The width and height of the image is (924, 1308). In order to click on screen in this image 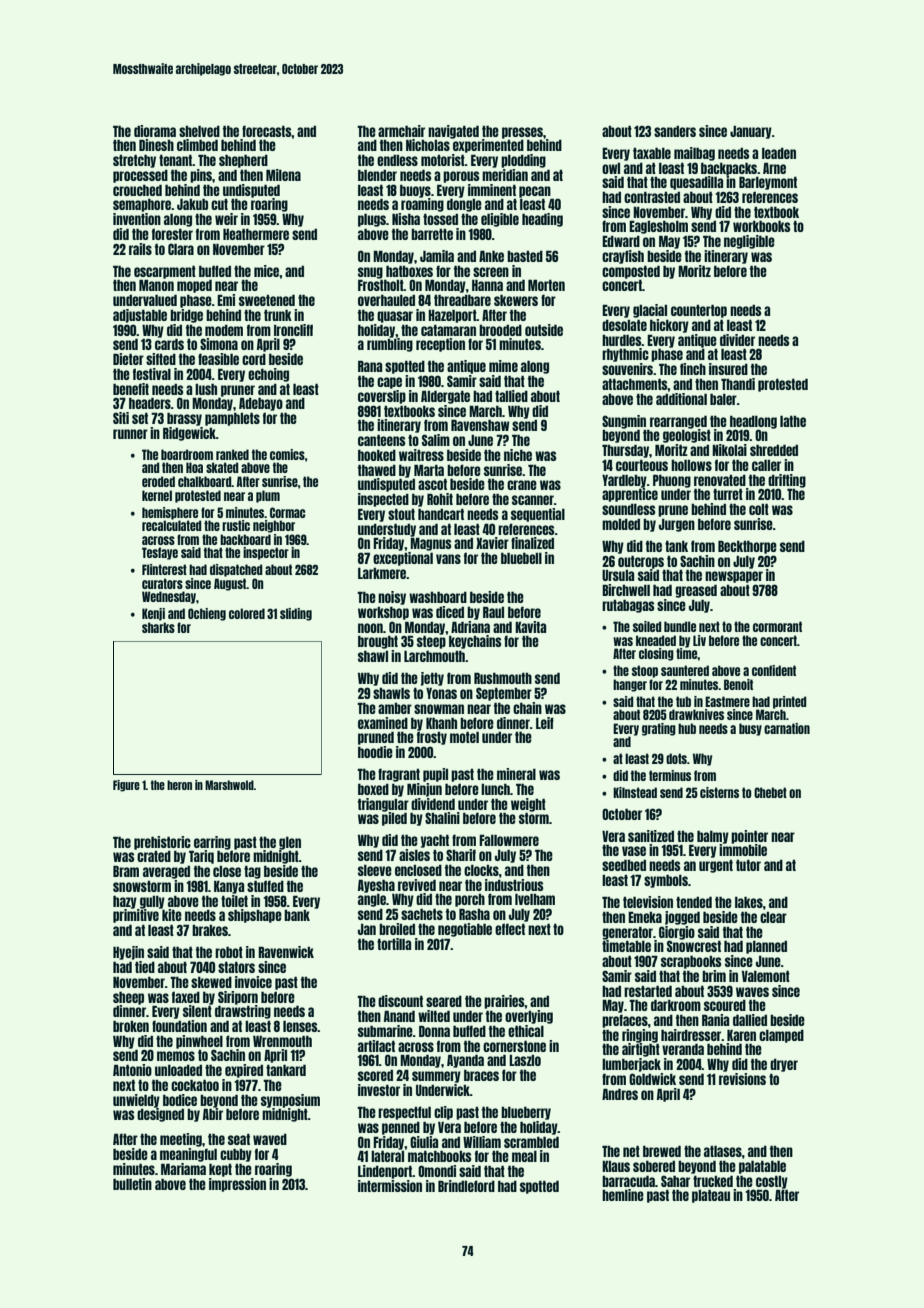, I will do `click(491, 272)`.
